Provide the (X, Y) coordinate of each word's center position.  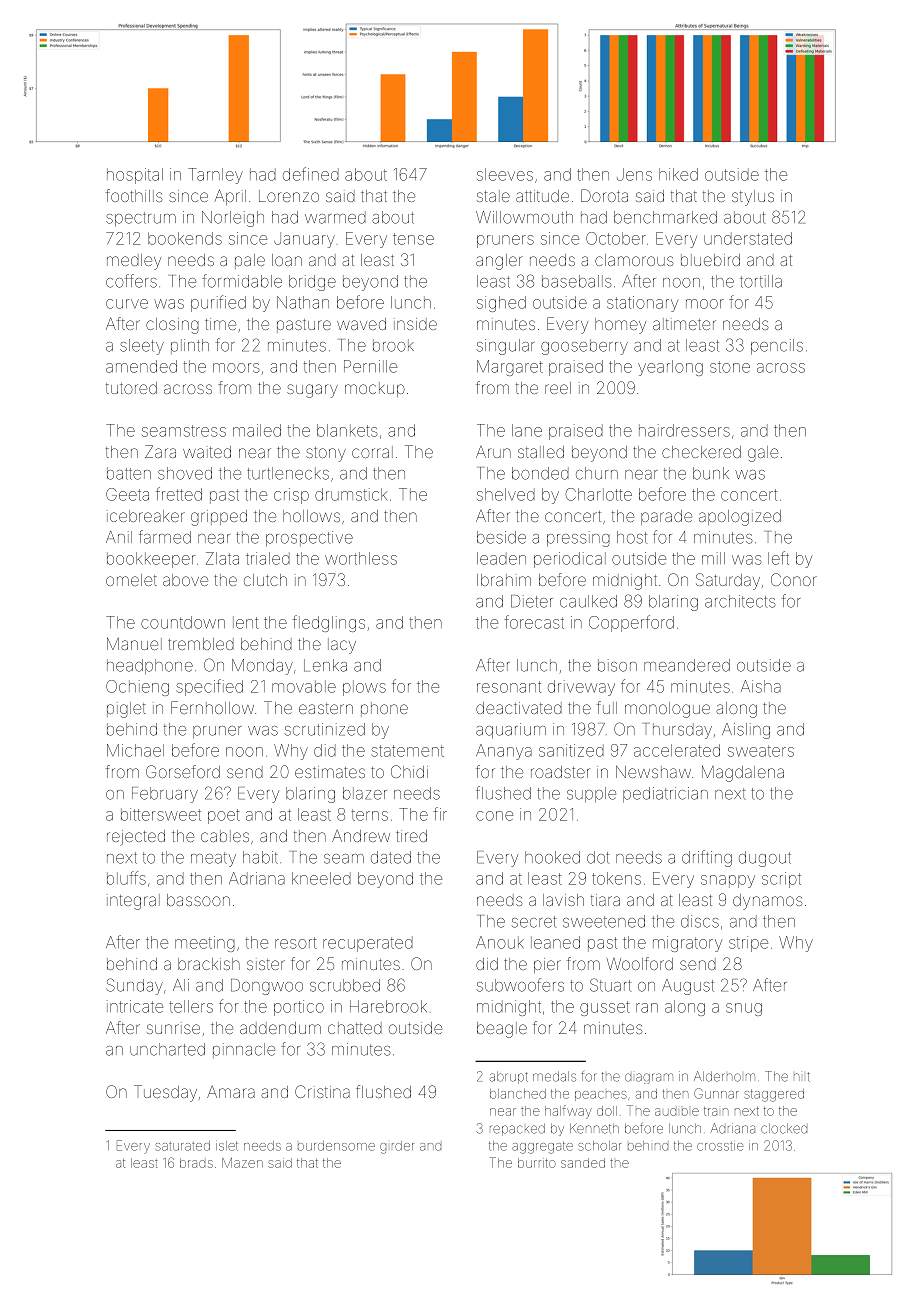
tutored (131, 388)
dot (598, 857)
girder (397, 1147)
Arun (493, 452)
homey (620, 326)
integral (133, 902)
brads (196, 1163)
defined (311, 174)
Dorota (604, 195)
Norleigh (233, 219)
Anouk (500, 942)
